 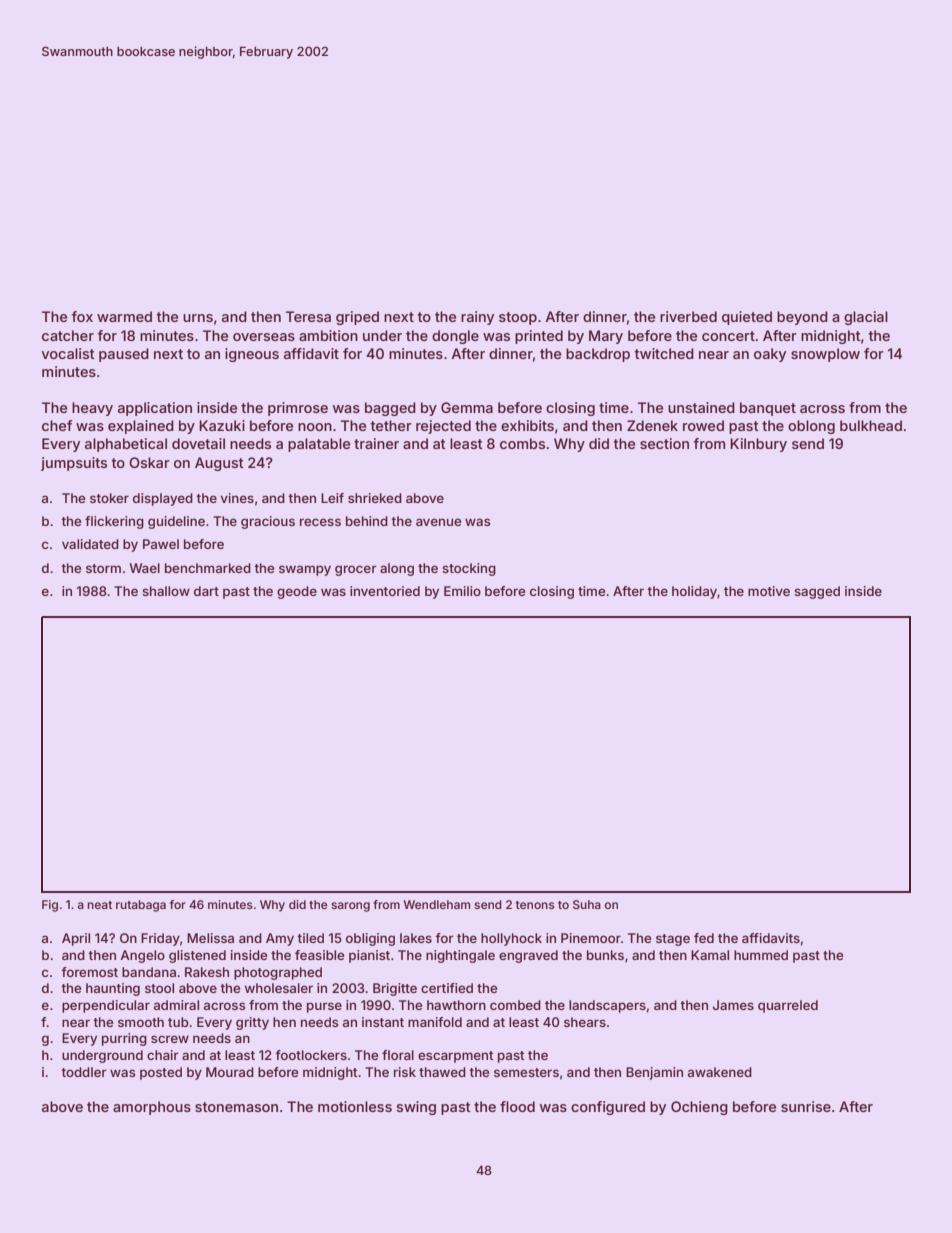 What do you see at coordinates (806, 1106) in the image?
I see `sunrise` at bounding box center [806, 1106].
